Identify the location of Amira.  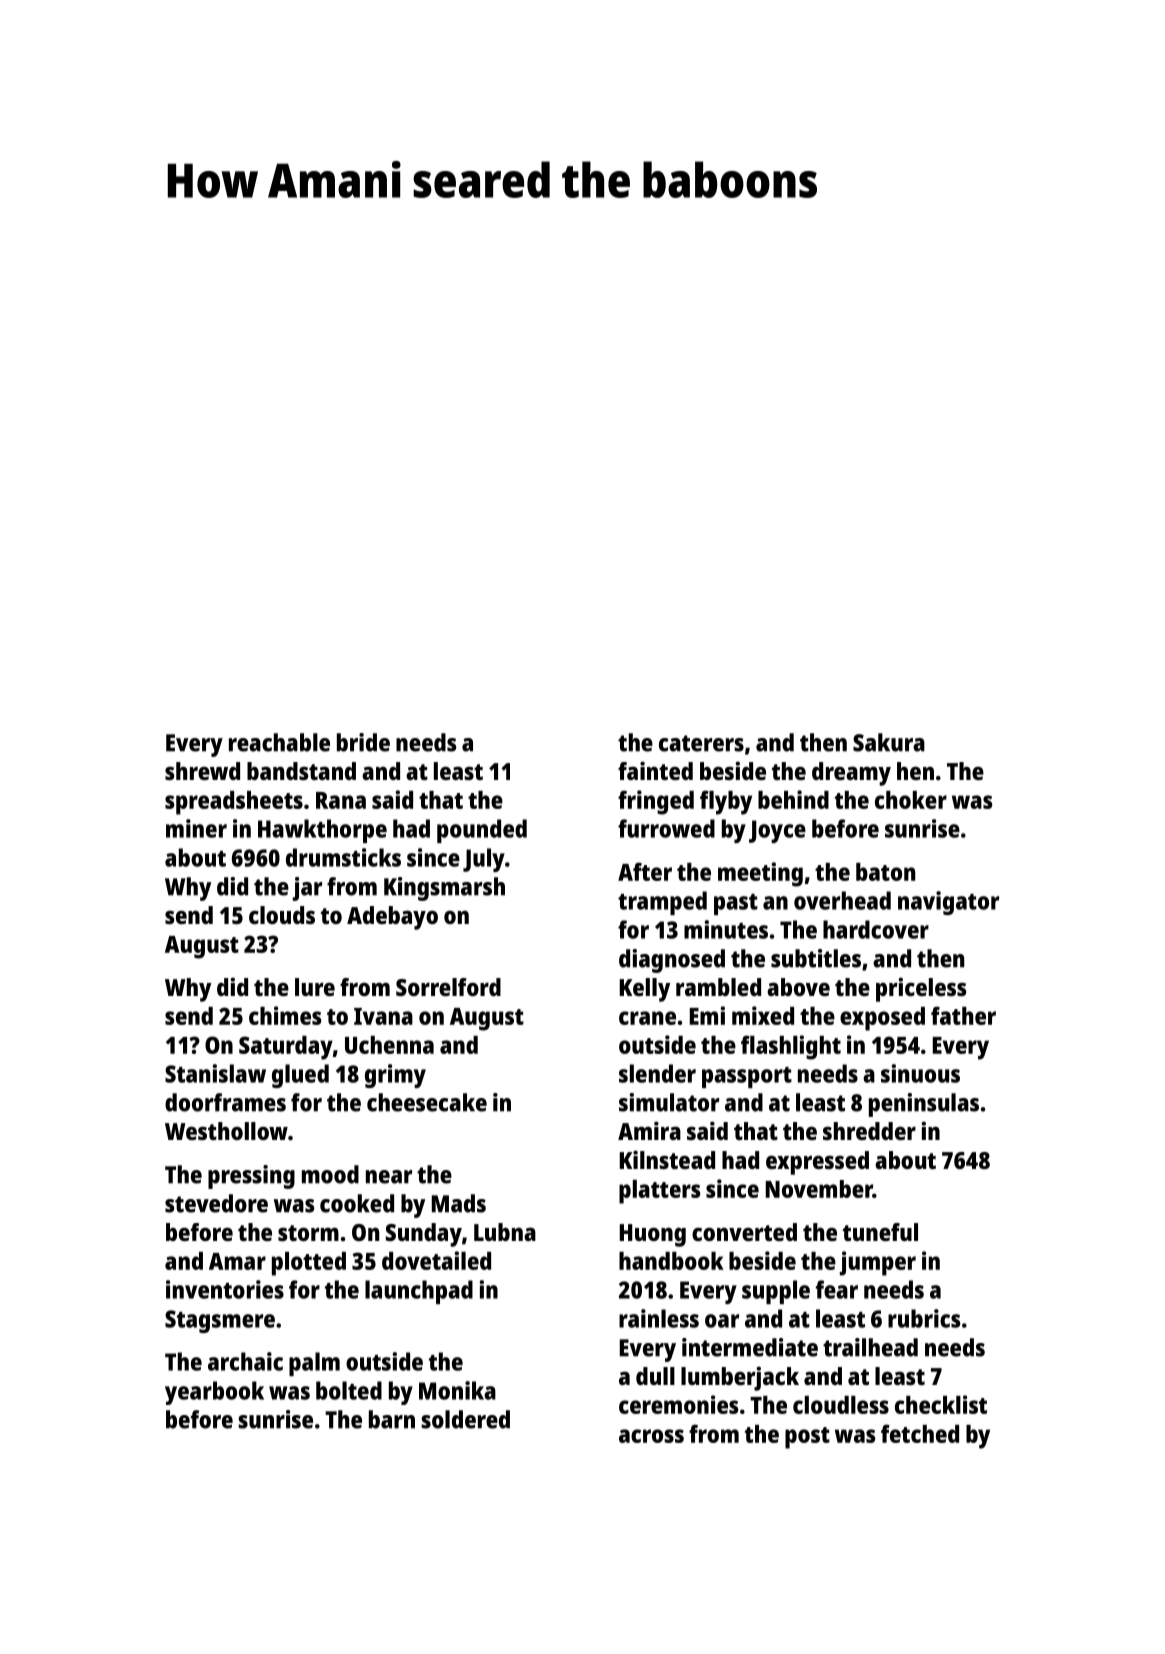
(649, 1130).
